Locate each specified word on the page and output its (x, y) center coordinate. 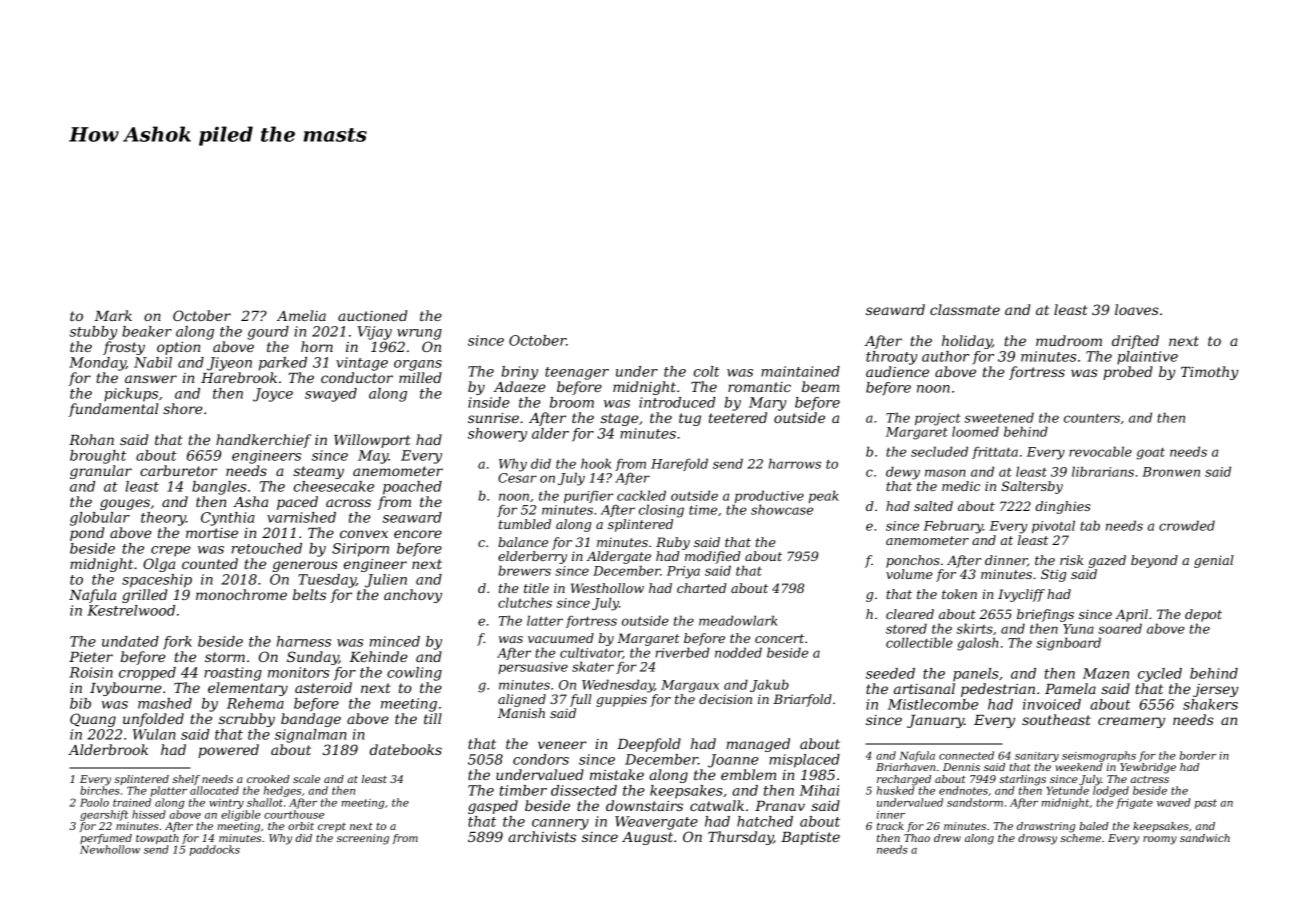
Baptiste (810, 838)
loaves (1137, 309)
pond (87, 534)
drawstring (1046, 827)
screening (363, 839)
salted (933, 506)
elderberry (532, 557)
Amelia (301, 315)
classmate (965, 309)
